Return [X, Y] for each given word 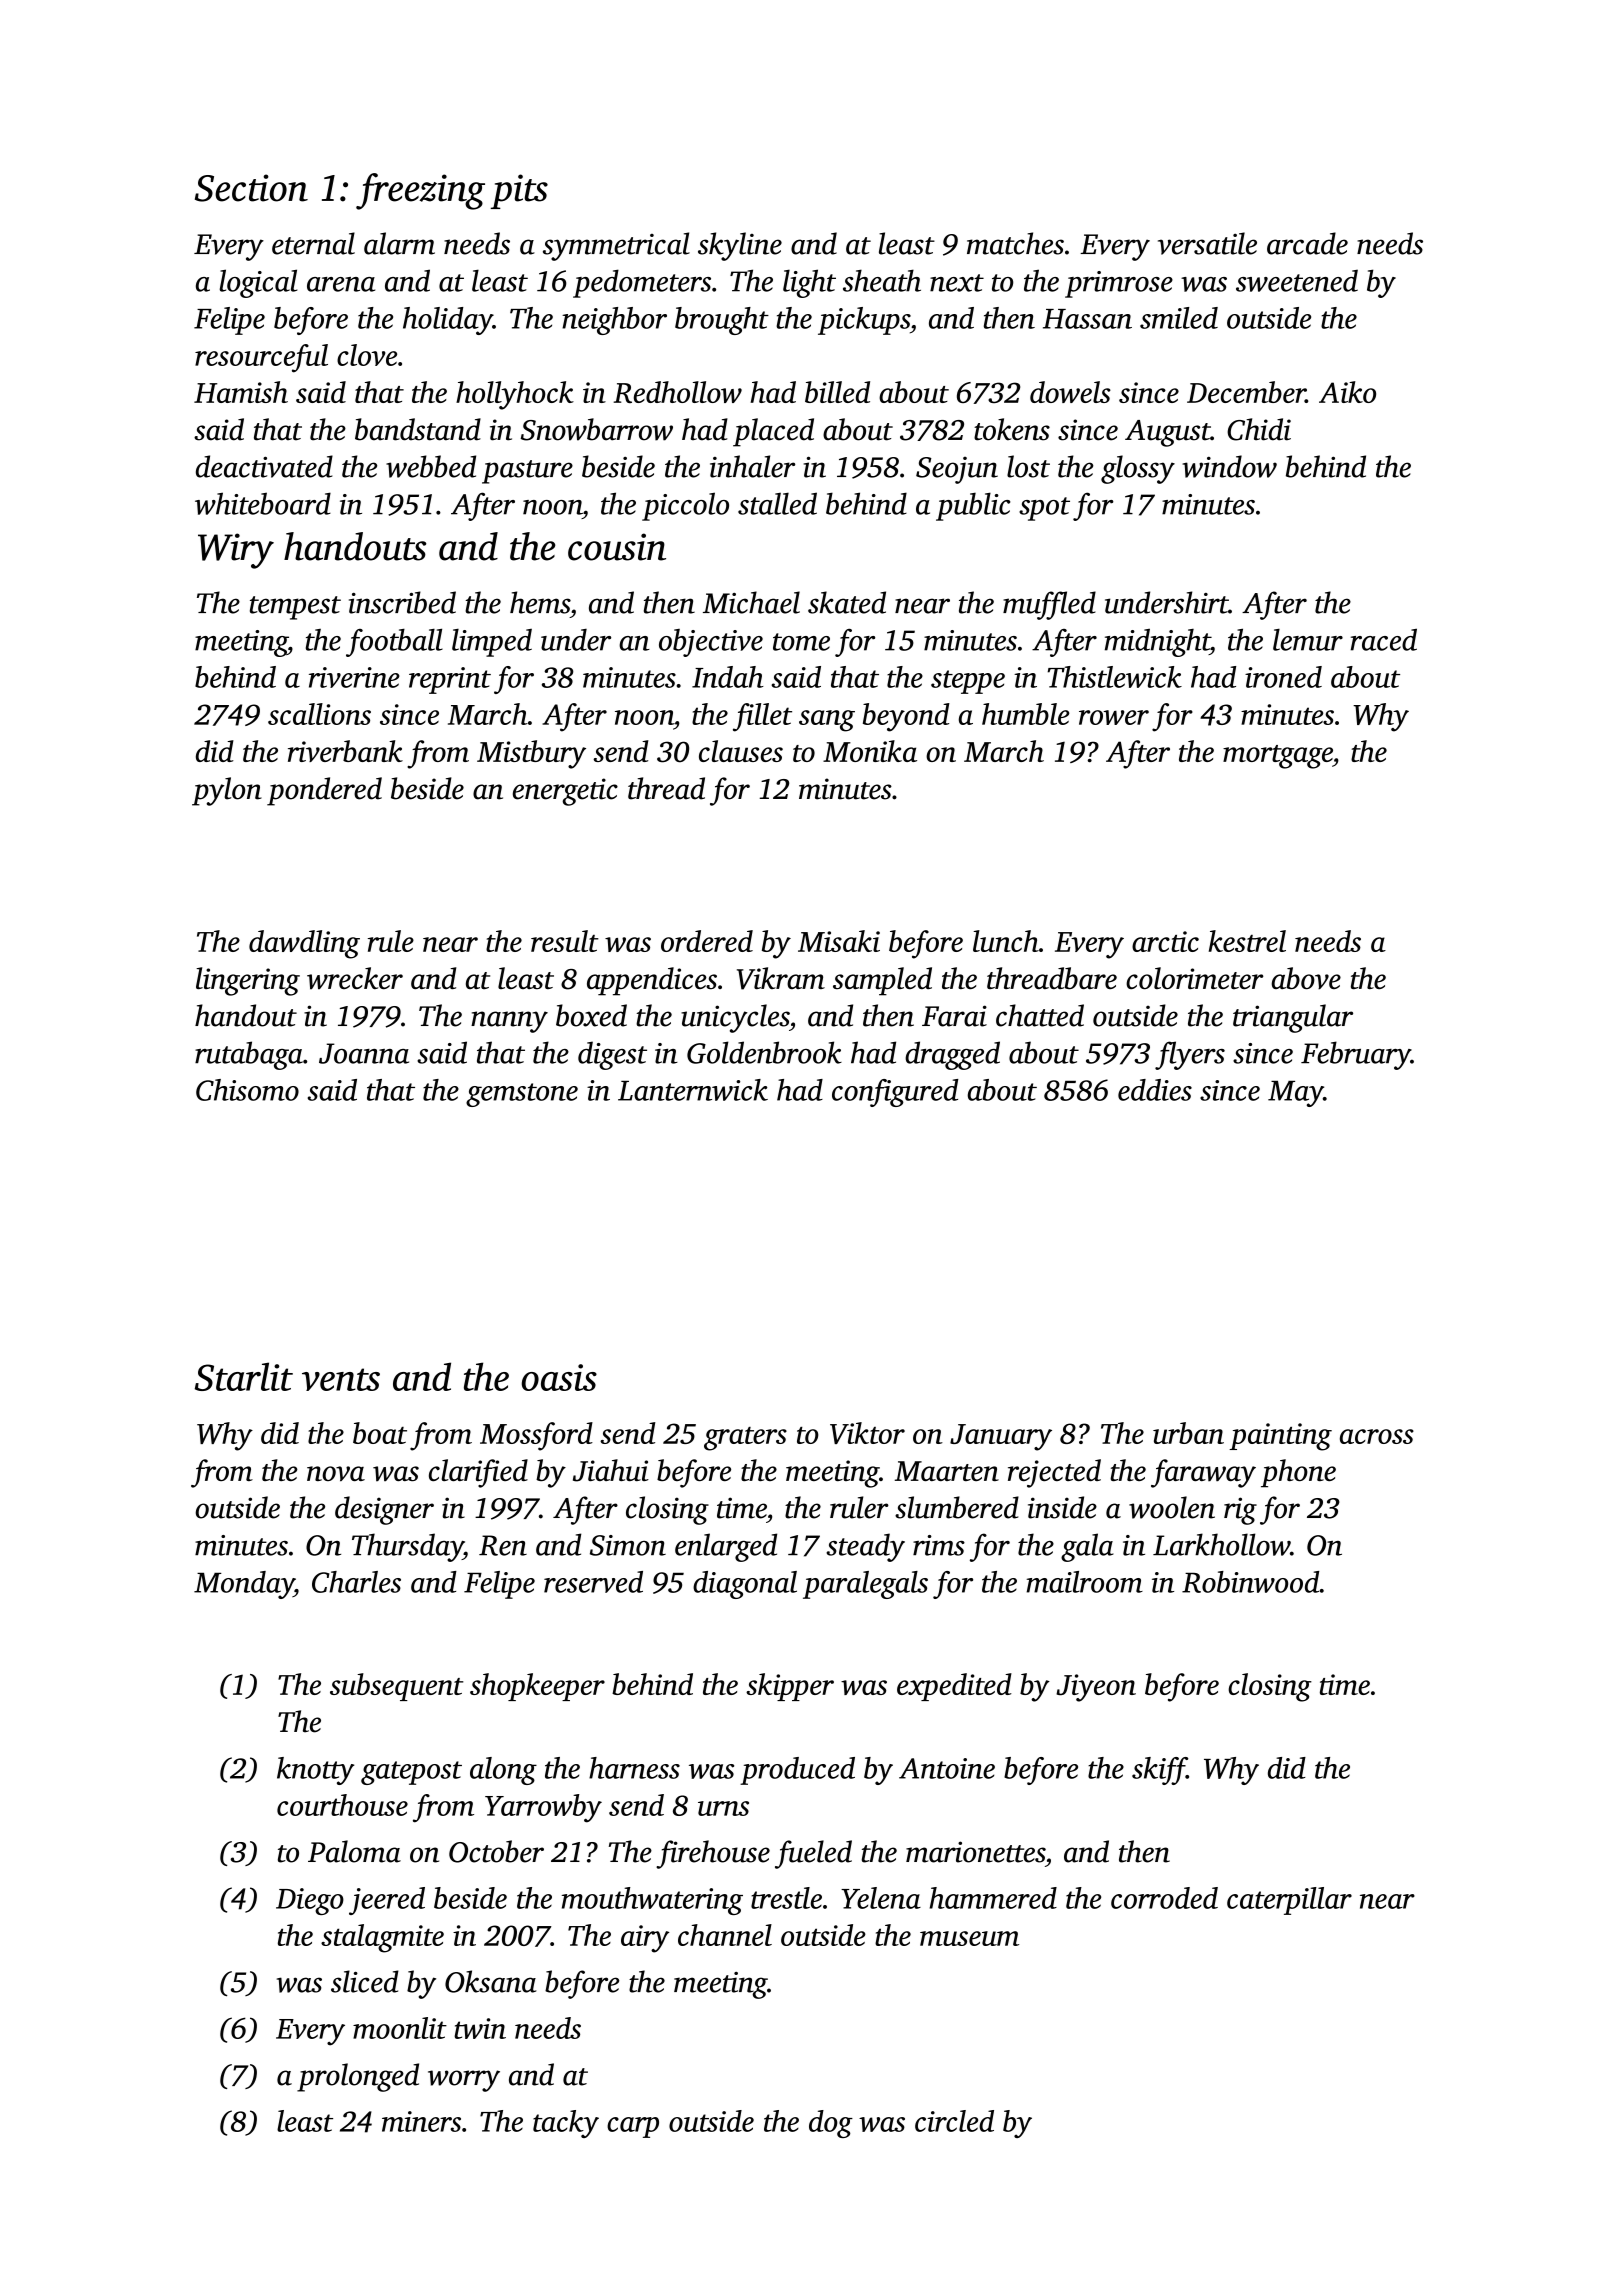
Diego [310, 1901]
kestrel [1247, 941]
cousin [617, 547]
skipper [790, 1687]
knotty [315, 1771]
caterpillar [1289, 1901]
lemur [1308, 640]
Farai [954, 1016]
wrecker [355, 978]
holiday [448, 321]
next [957, 283]
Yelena [881, 1898]
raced [1384, 639]
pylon [227, 791]
